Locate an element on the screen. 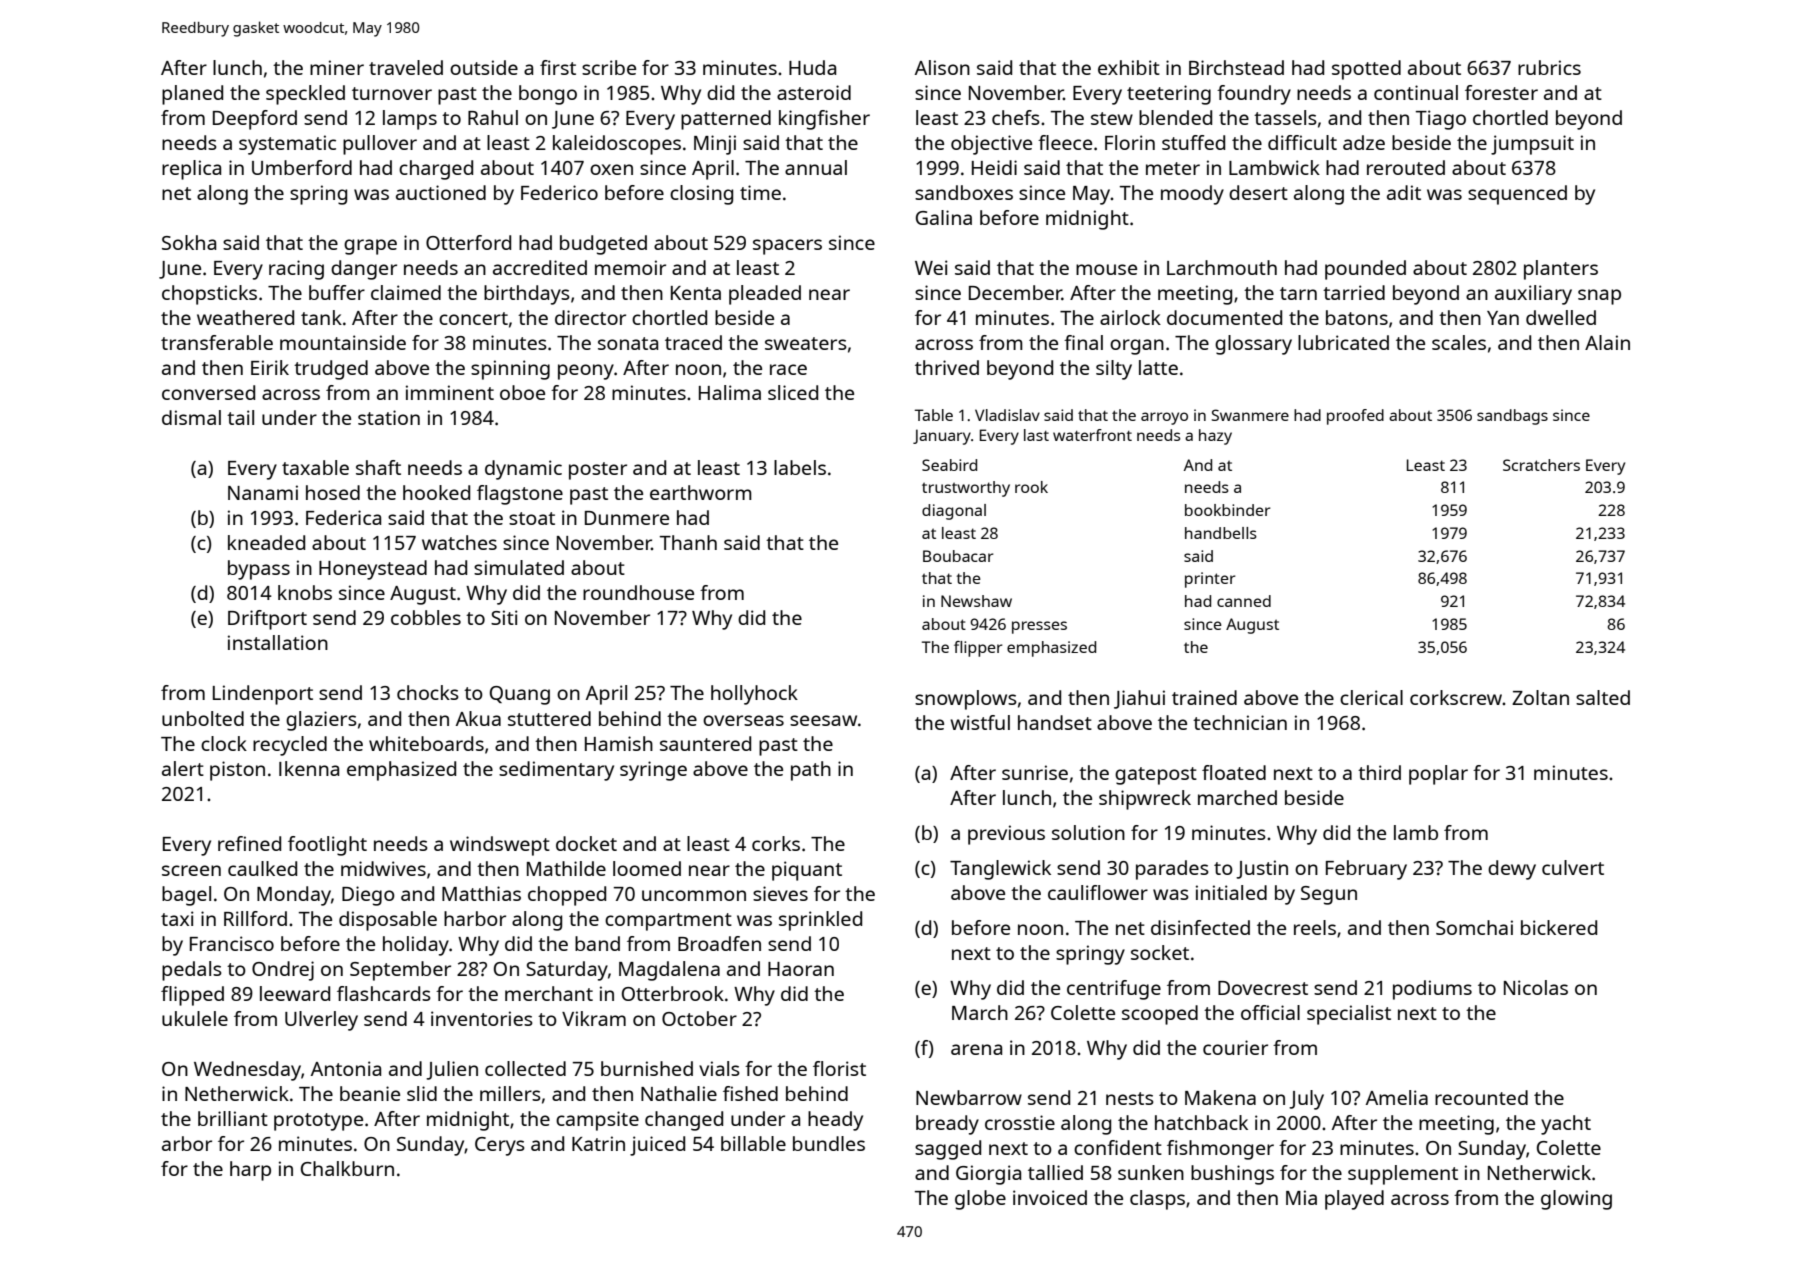 The height and width of the screenshot is (1268, 1794). outside is located at coordinates (484, 67).
